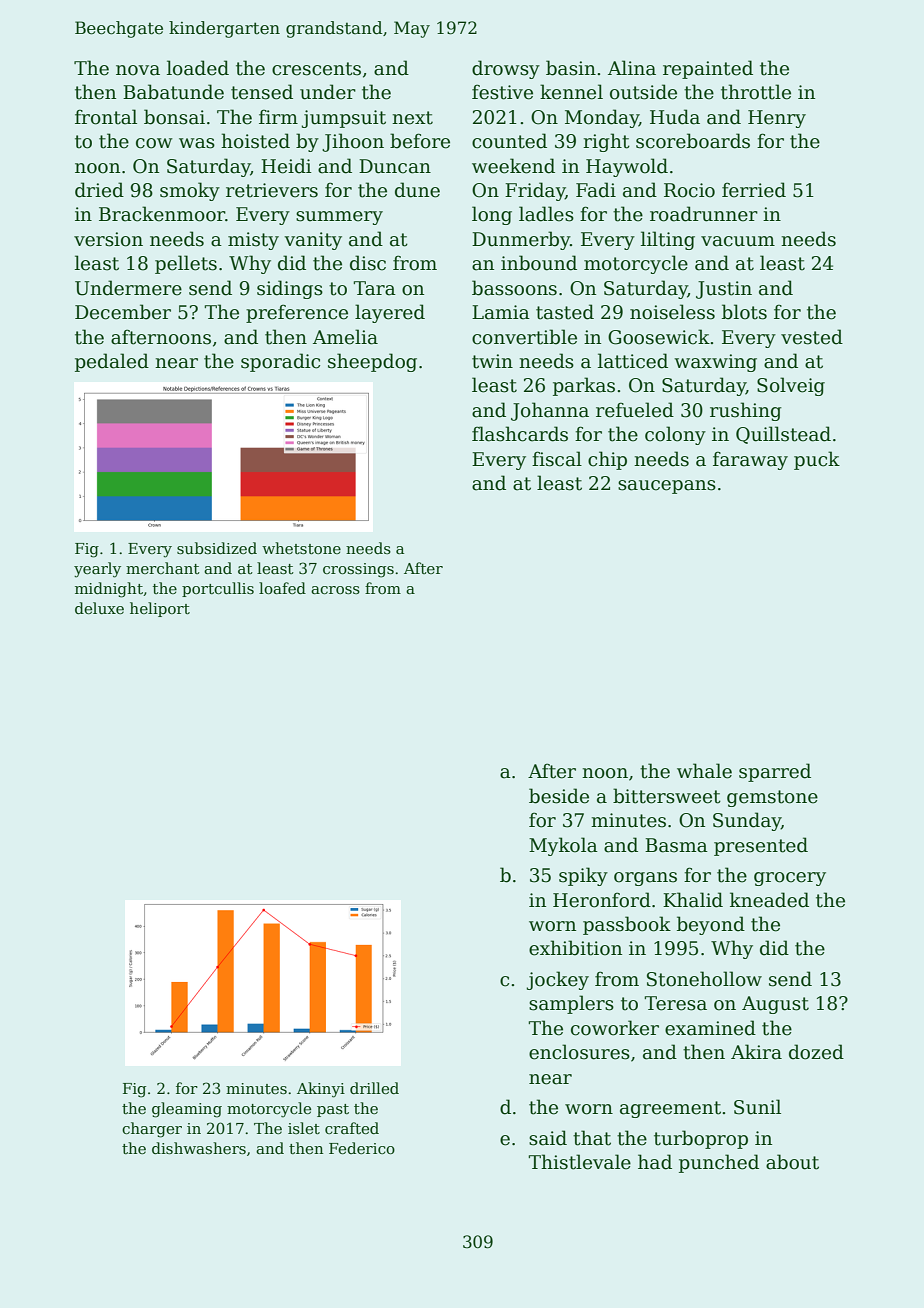 The width and height of the page is (924, 1308). I want to click on Mykola, so click(563, 846).
